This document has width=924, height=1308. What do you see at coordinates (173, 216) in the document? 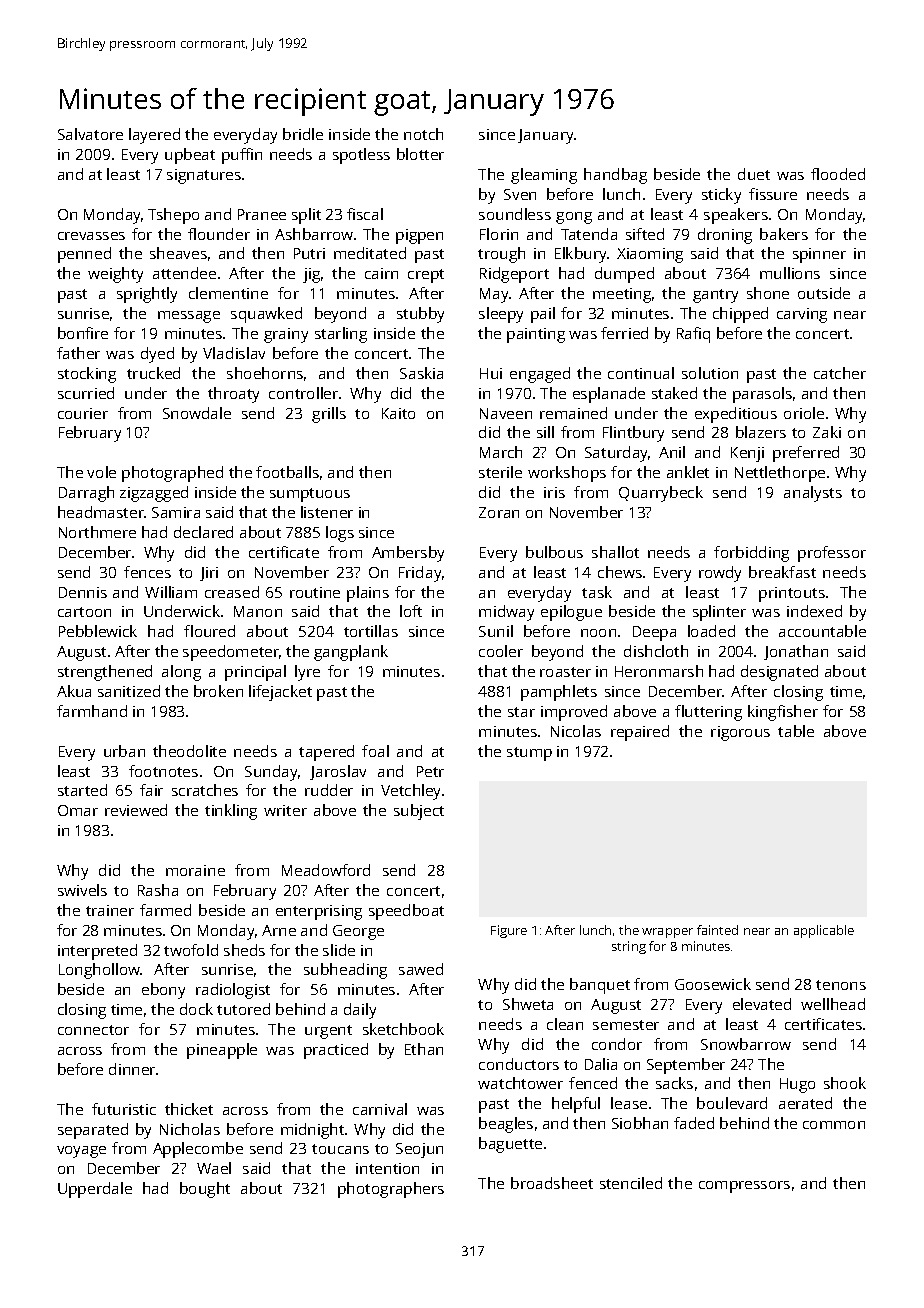
I see `Tshepo` at bounding box center [173, 216].
